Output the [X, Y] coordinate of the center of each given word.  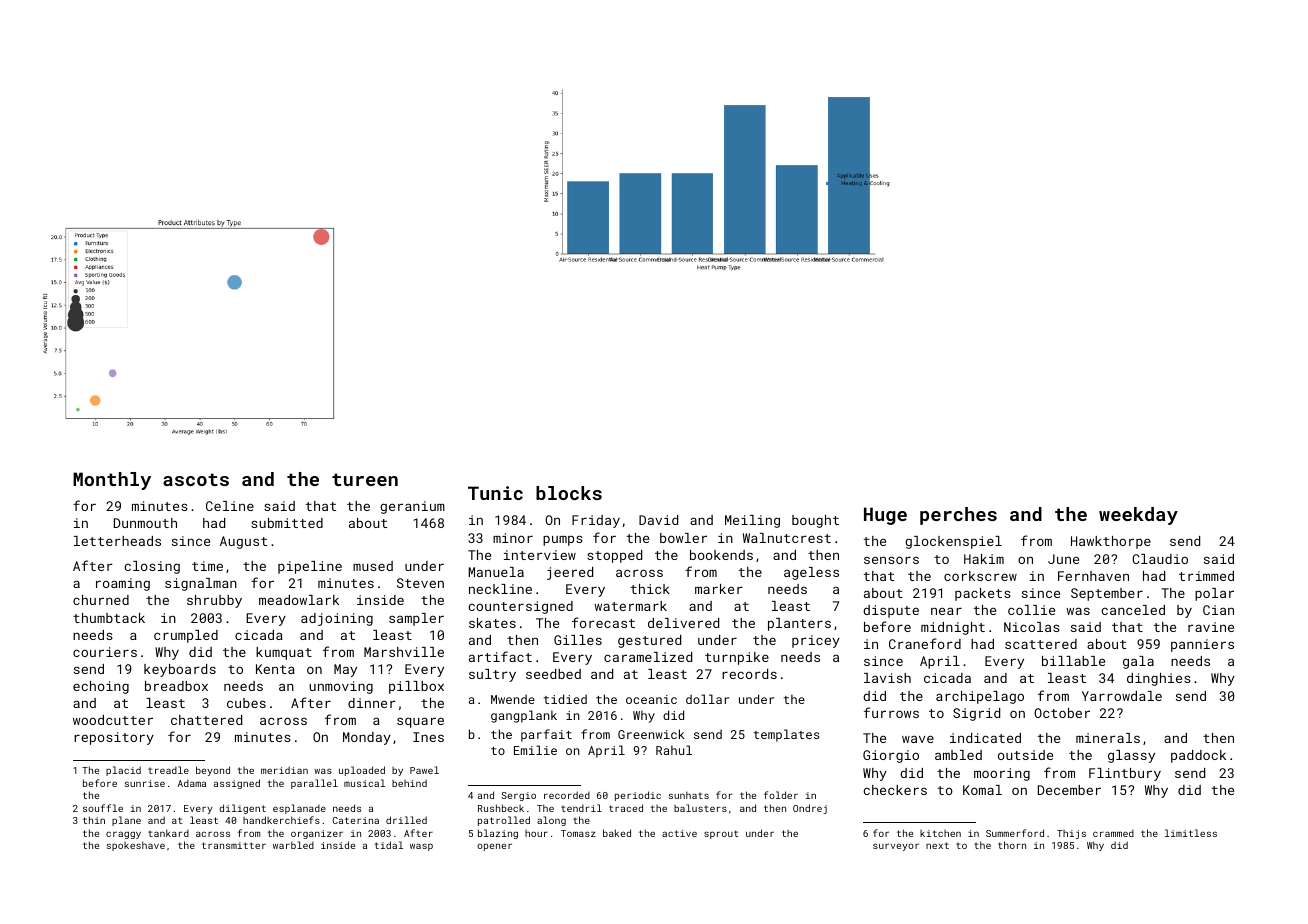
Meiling [752, 521]
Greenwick [651, 734]
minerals [1108, 738]
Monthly [112, 481]
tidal [388, 845]
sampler [416, 619]
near [946, 611]
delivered [683, 623]
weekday [1138, 516]
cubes [246, 703]
